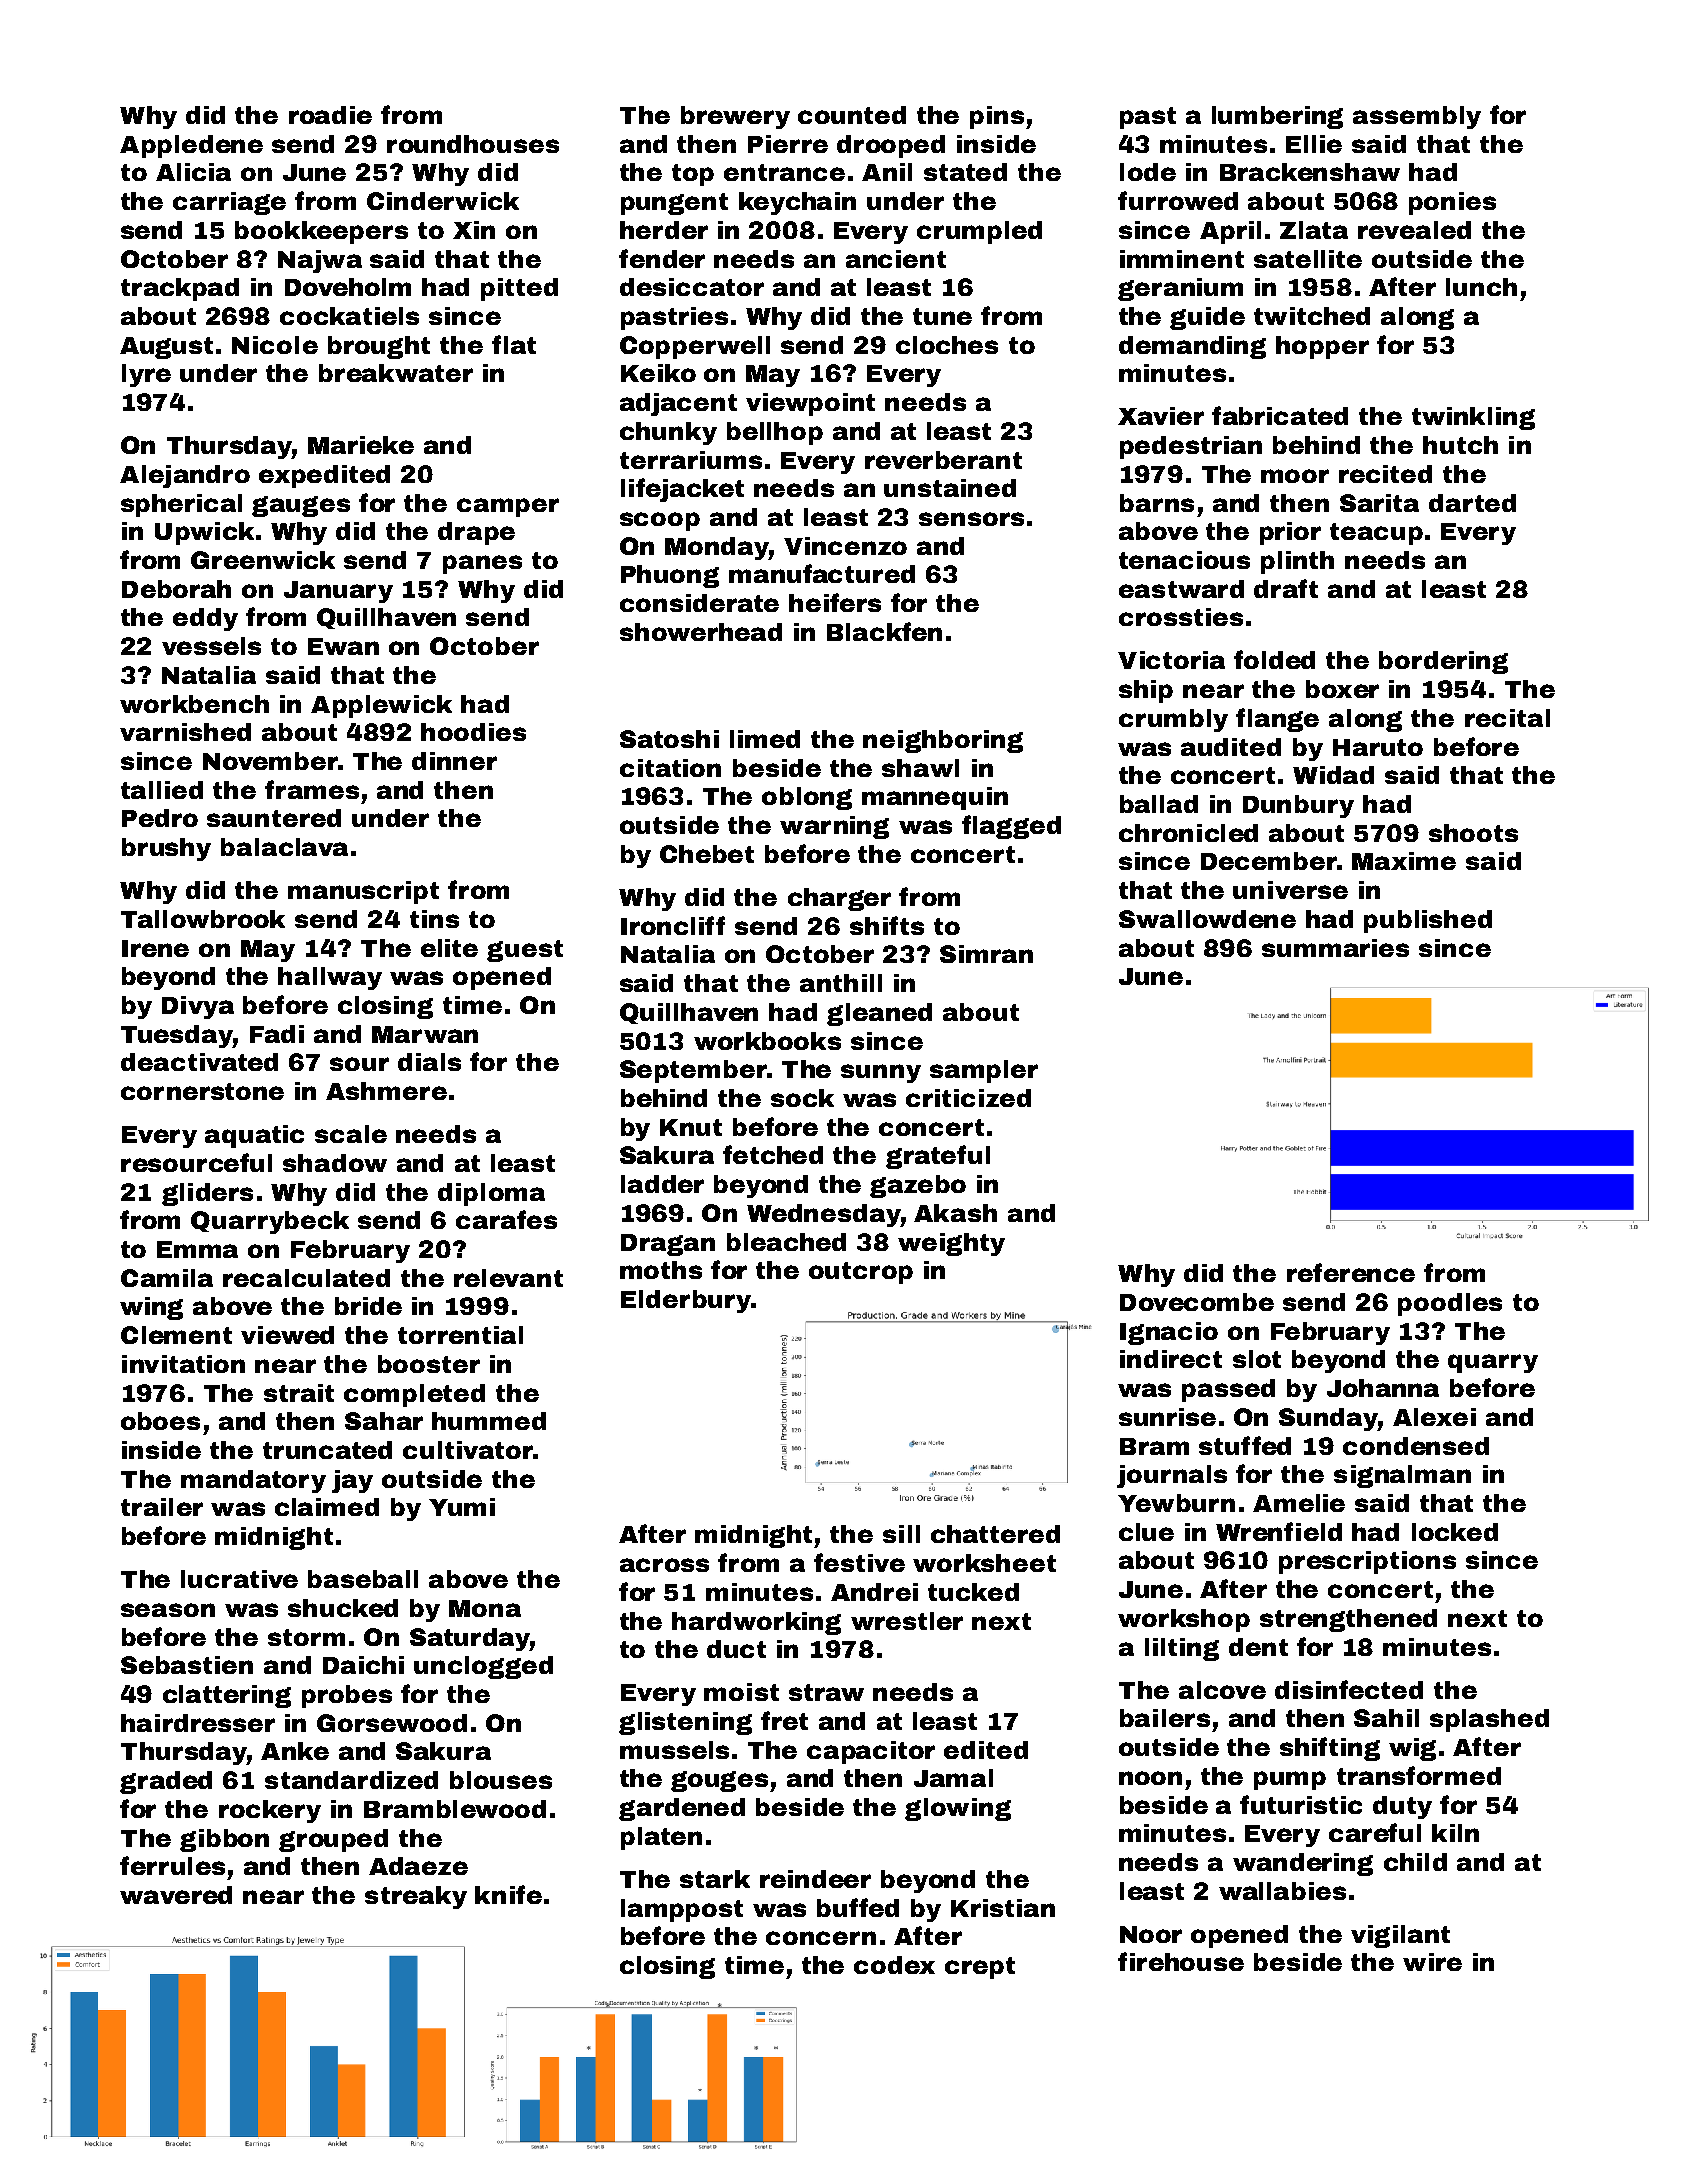  What do you see at coordinates (907, 1621) in the screenshot?
I see `wrestler` at bounding box center [907, 1621].
